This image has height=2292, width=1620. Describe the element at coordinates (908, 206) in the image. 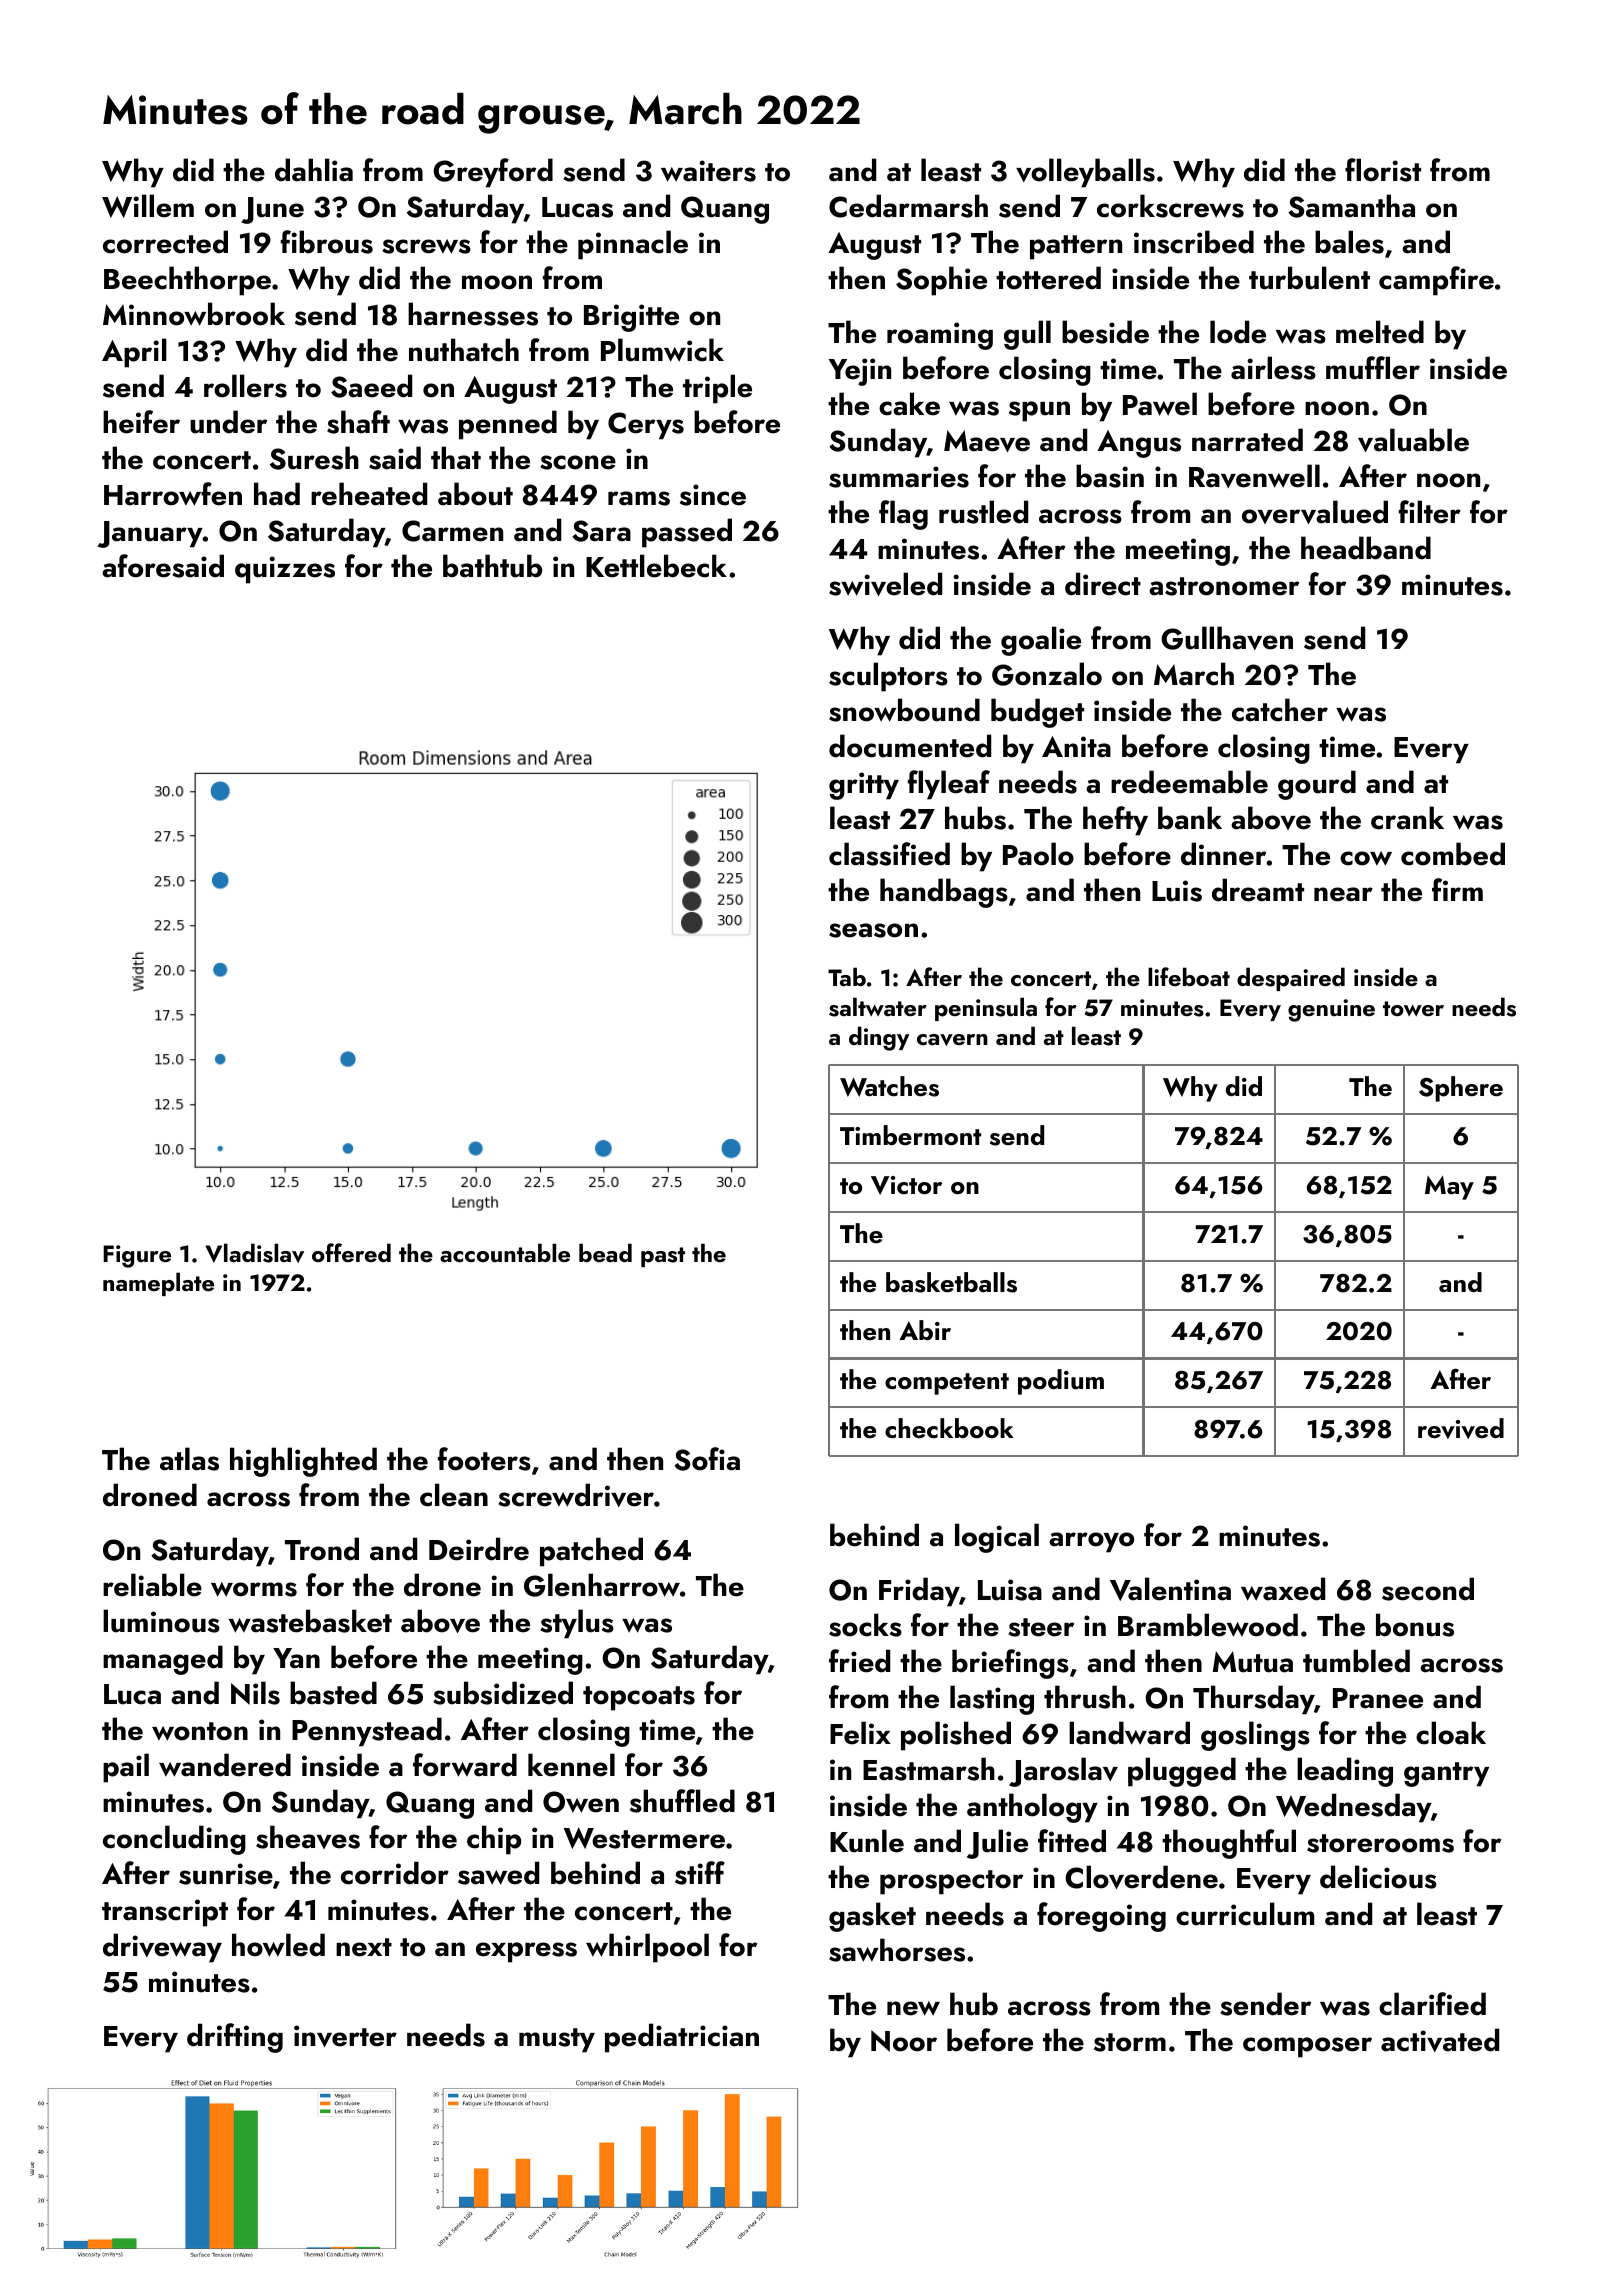

I see `Cedarmarsh` at that location.
